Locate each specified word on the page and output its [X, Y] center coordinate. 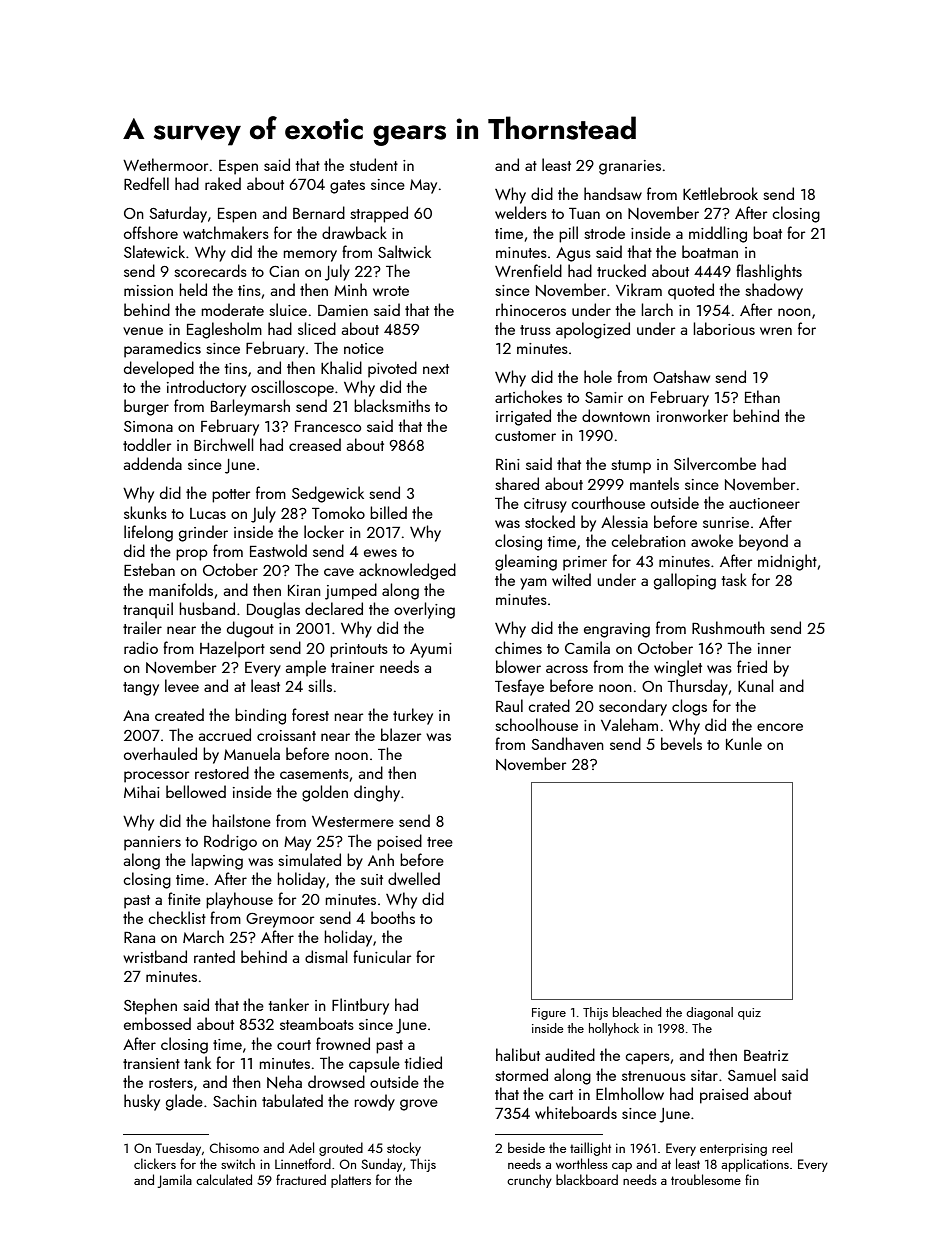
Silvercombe [715, 463]
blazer [401, 734]
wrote [391, 291]
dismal [326, 956]
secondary [633, 707]
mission [148, 290]
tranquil [148, 610]
